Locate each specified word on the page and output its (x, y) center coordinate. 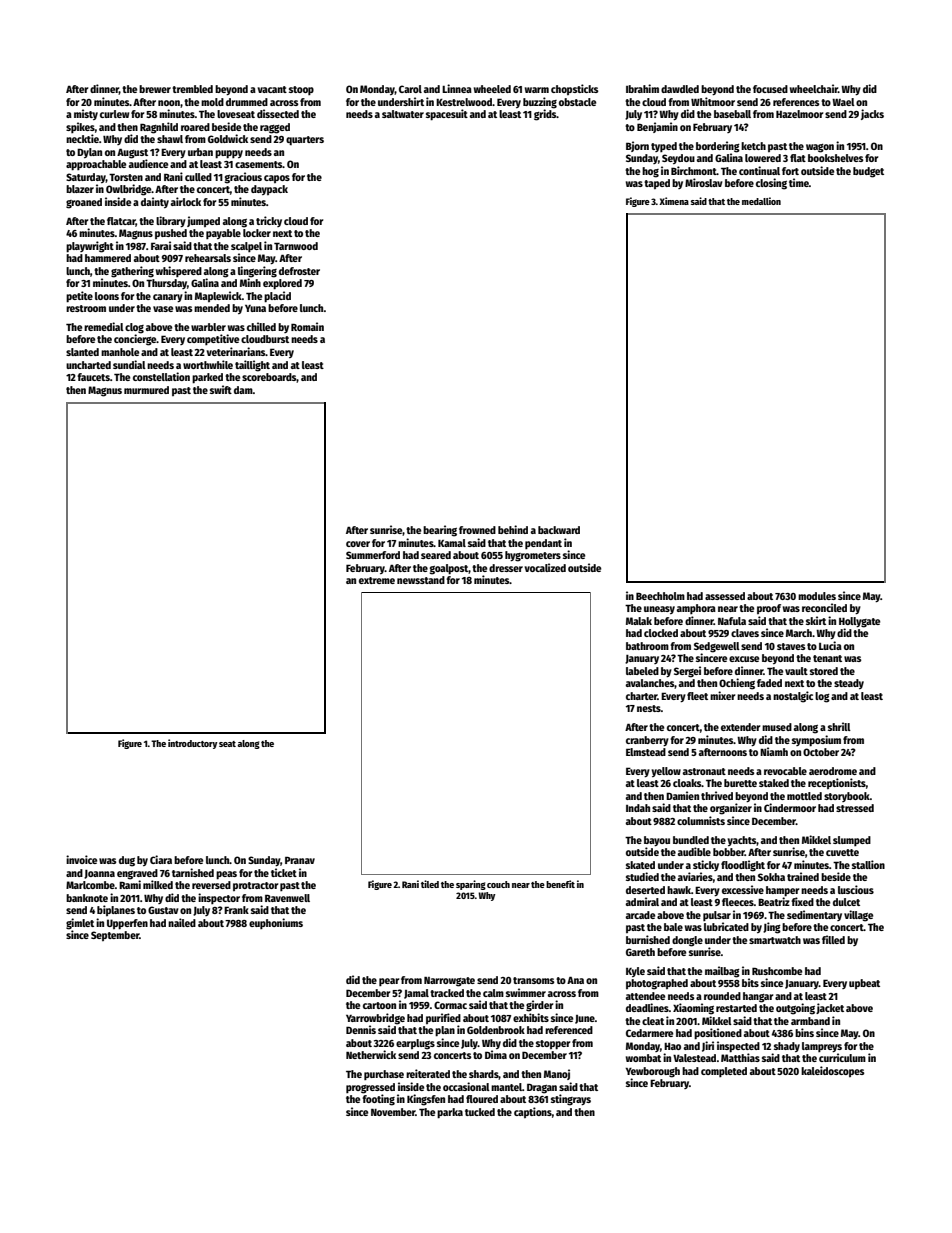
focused (770, 89)
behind (513, 529)
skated (640, 865)
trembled (192, 89)
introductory (192, 744)
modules (817, 596)
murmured (146, 390)
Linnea (457, 88)
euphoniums (276, 923)
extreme (377, 580)
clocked (661, 633)
